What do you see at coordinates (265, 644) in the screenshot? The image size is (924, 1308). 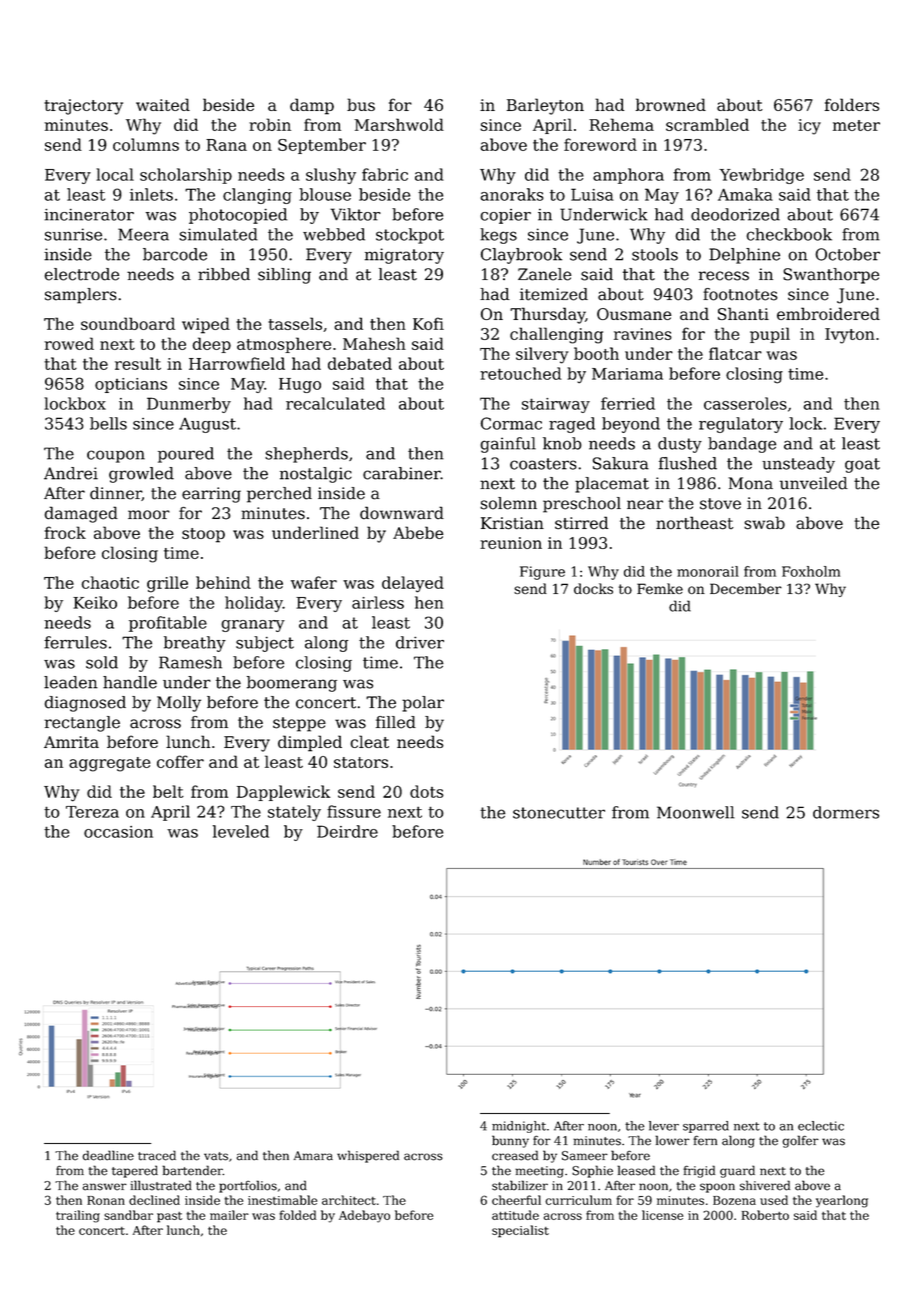 I see `subject` at bounding box center [265, 644].
